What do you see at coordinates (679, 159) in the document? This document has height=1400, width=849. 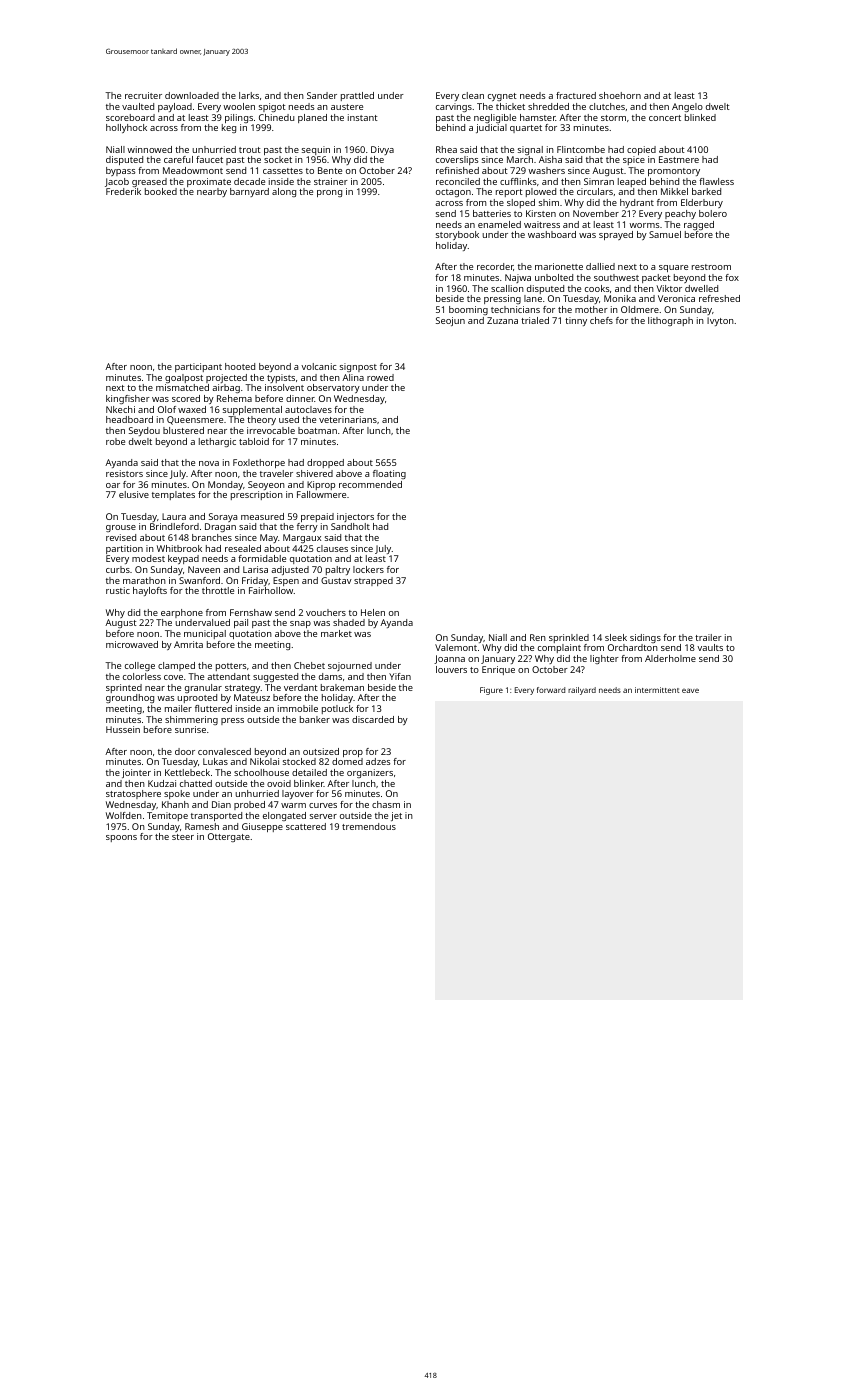 I see `Eastmere` at bounding box center [679, 159].
